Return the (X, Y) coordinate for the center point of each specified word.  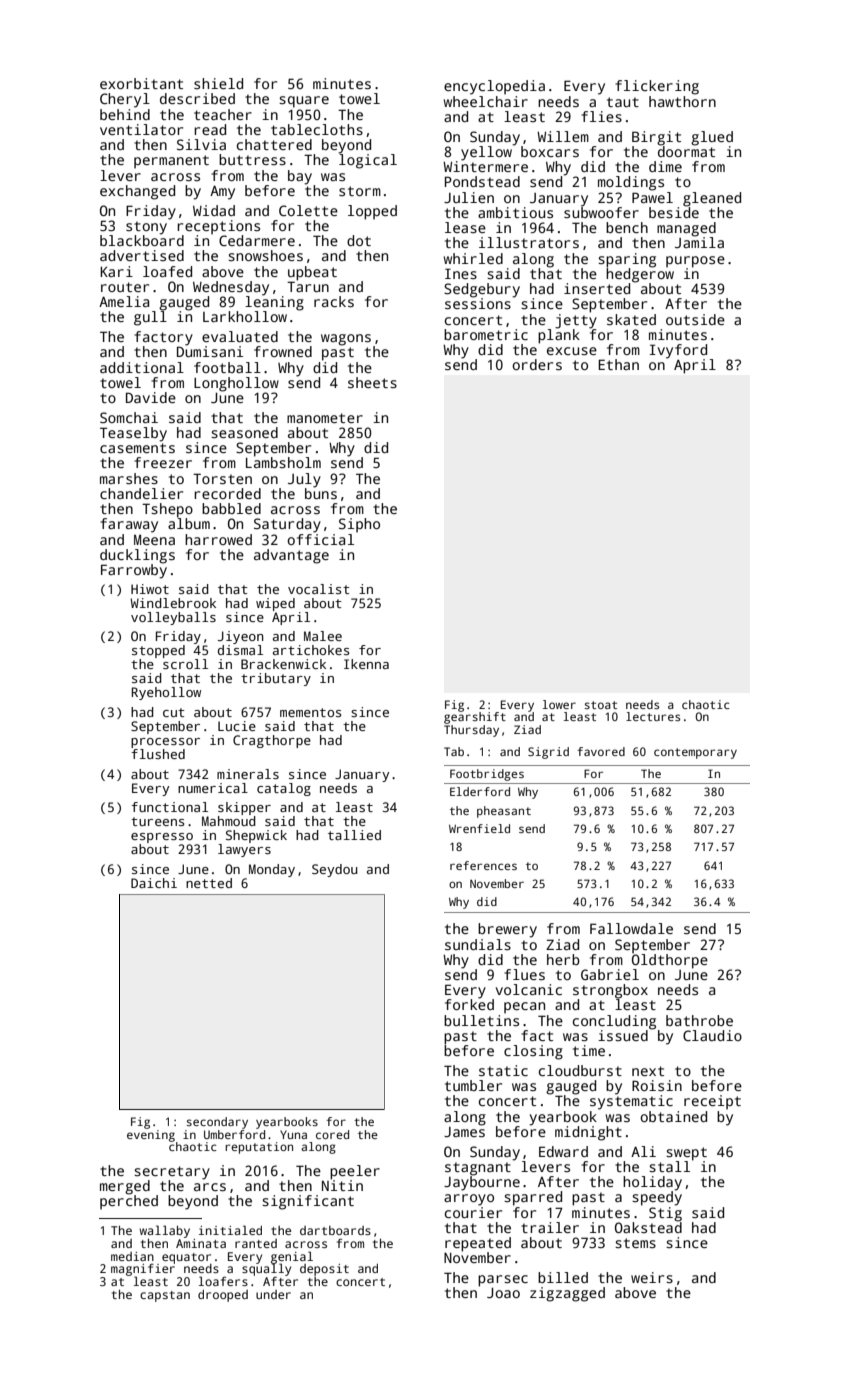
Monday (272, 870)
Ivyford (678, 351)
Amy (222, 193)
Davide (151, 397)
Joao (503, 1293)
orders (537, 364)
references (483, 865)
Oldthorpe (670, 961)
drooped (223, 1296)
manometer (325, 418)
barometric (486, 334)
